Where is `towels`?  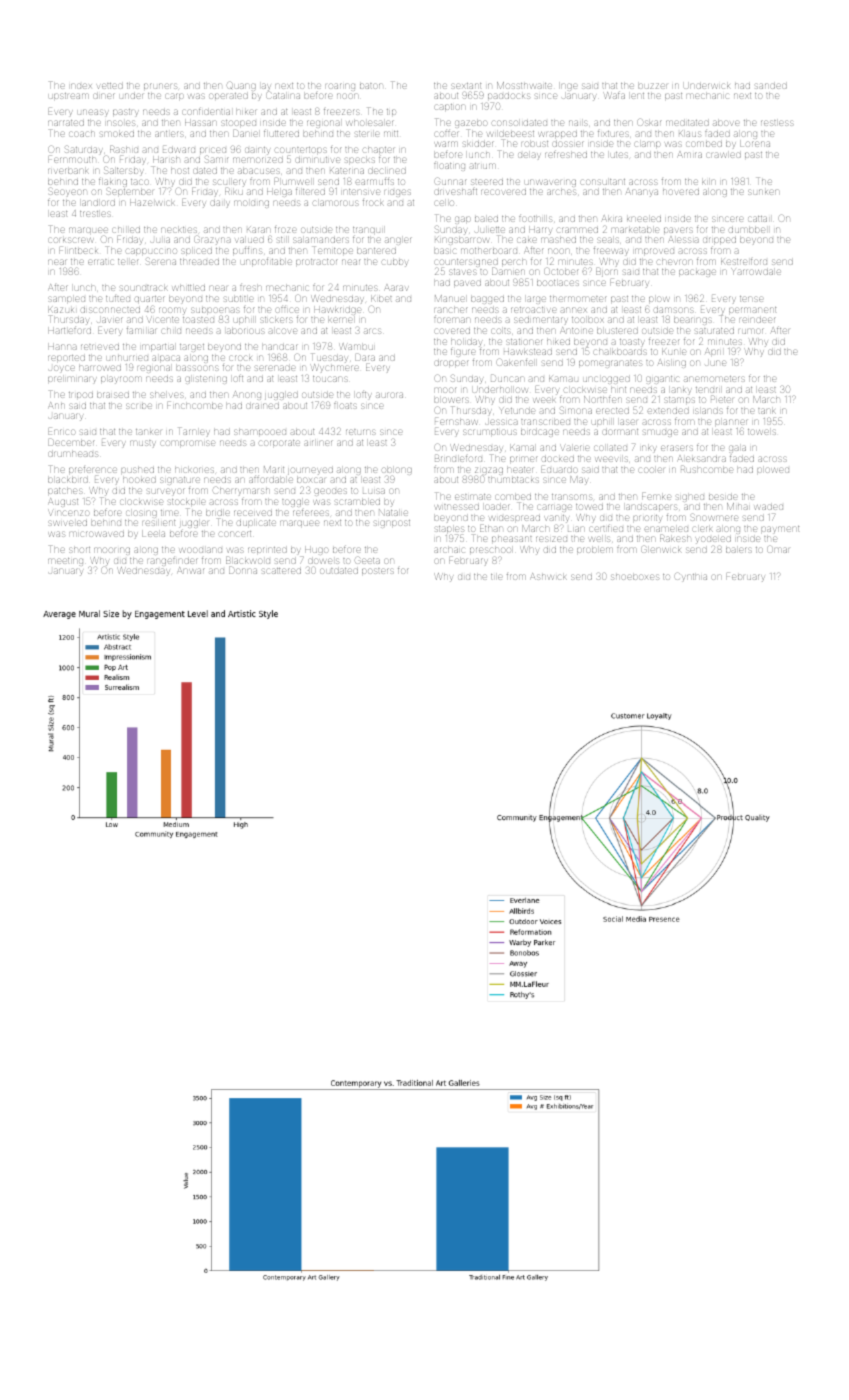
towels is located at coordinates (762, 432).
